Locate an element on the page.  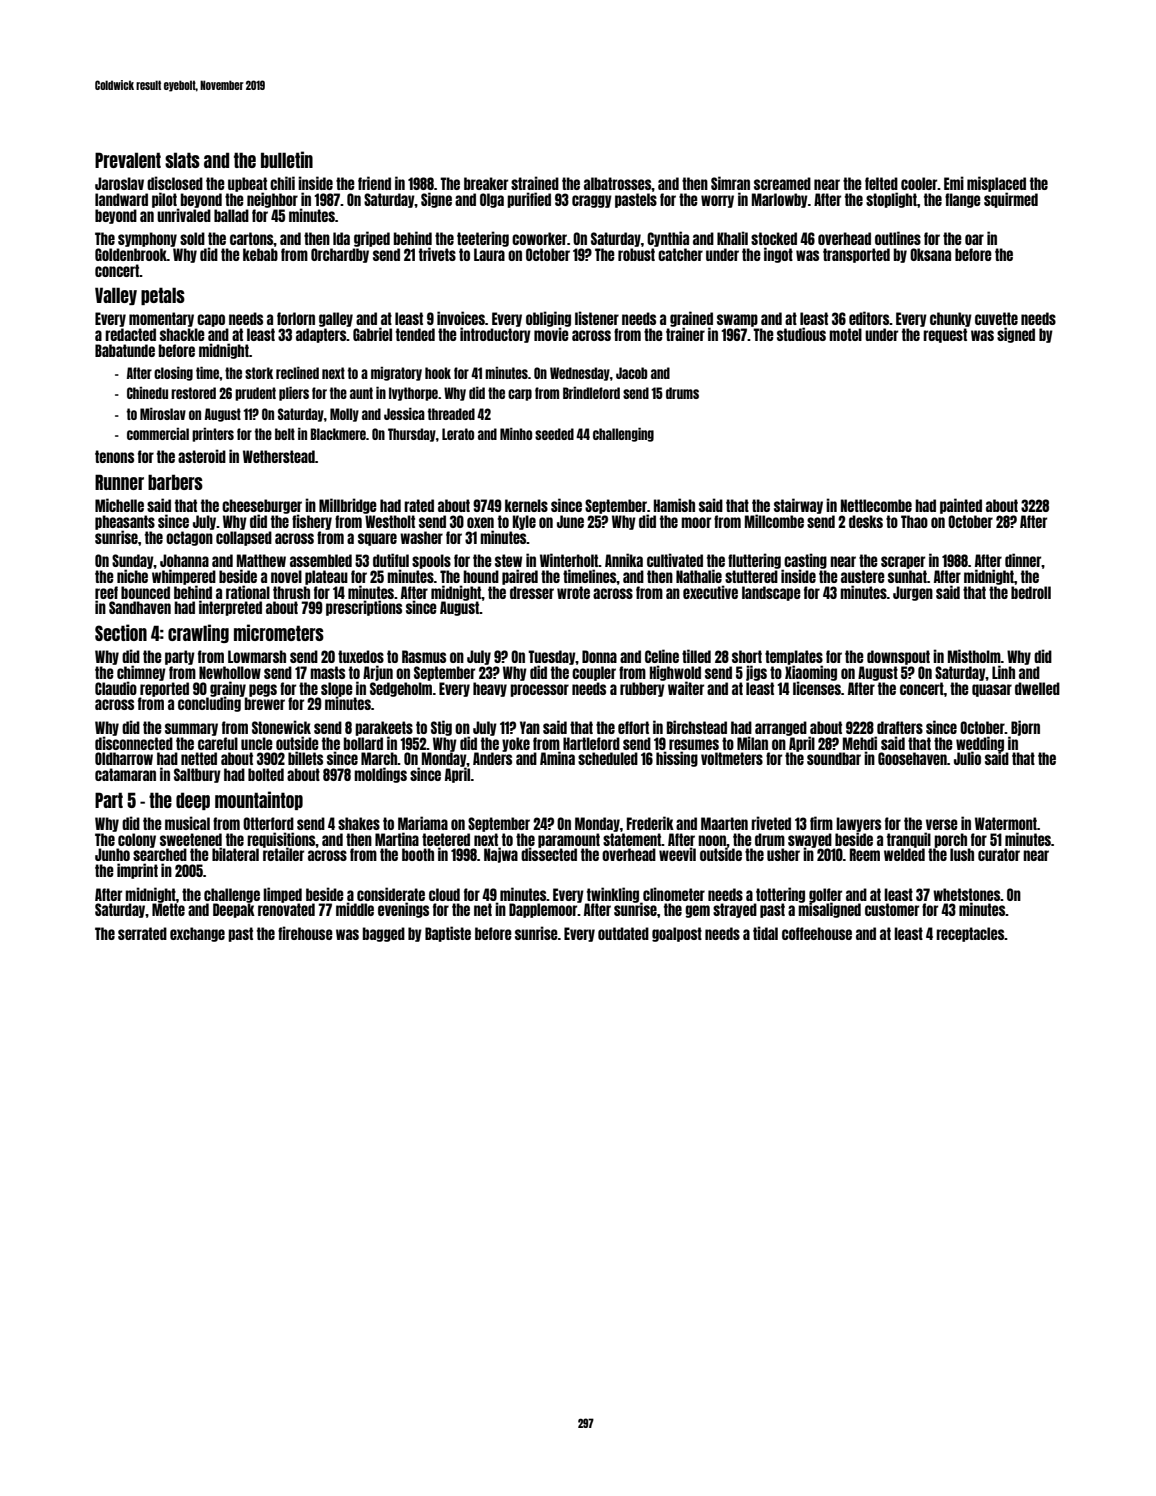
exchange is located at coordinates (197, 934).
